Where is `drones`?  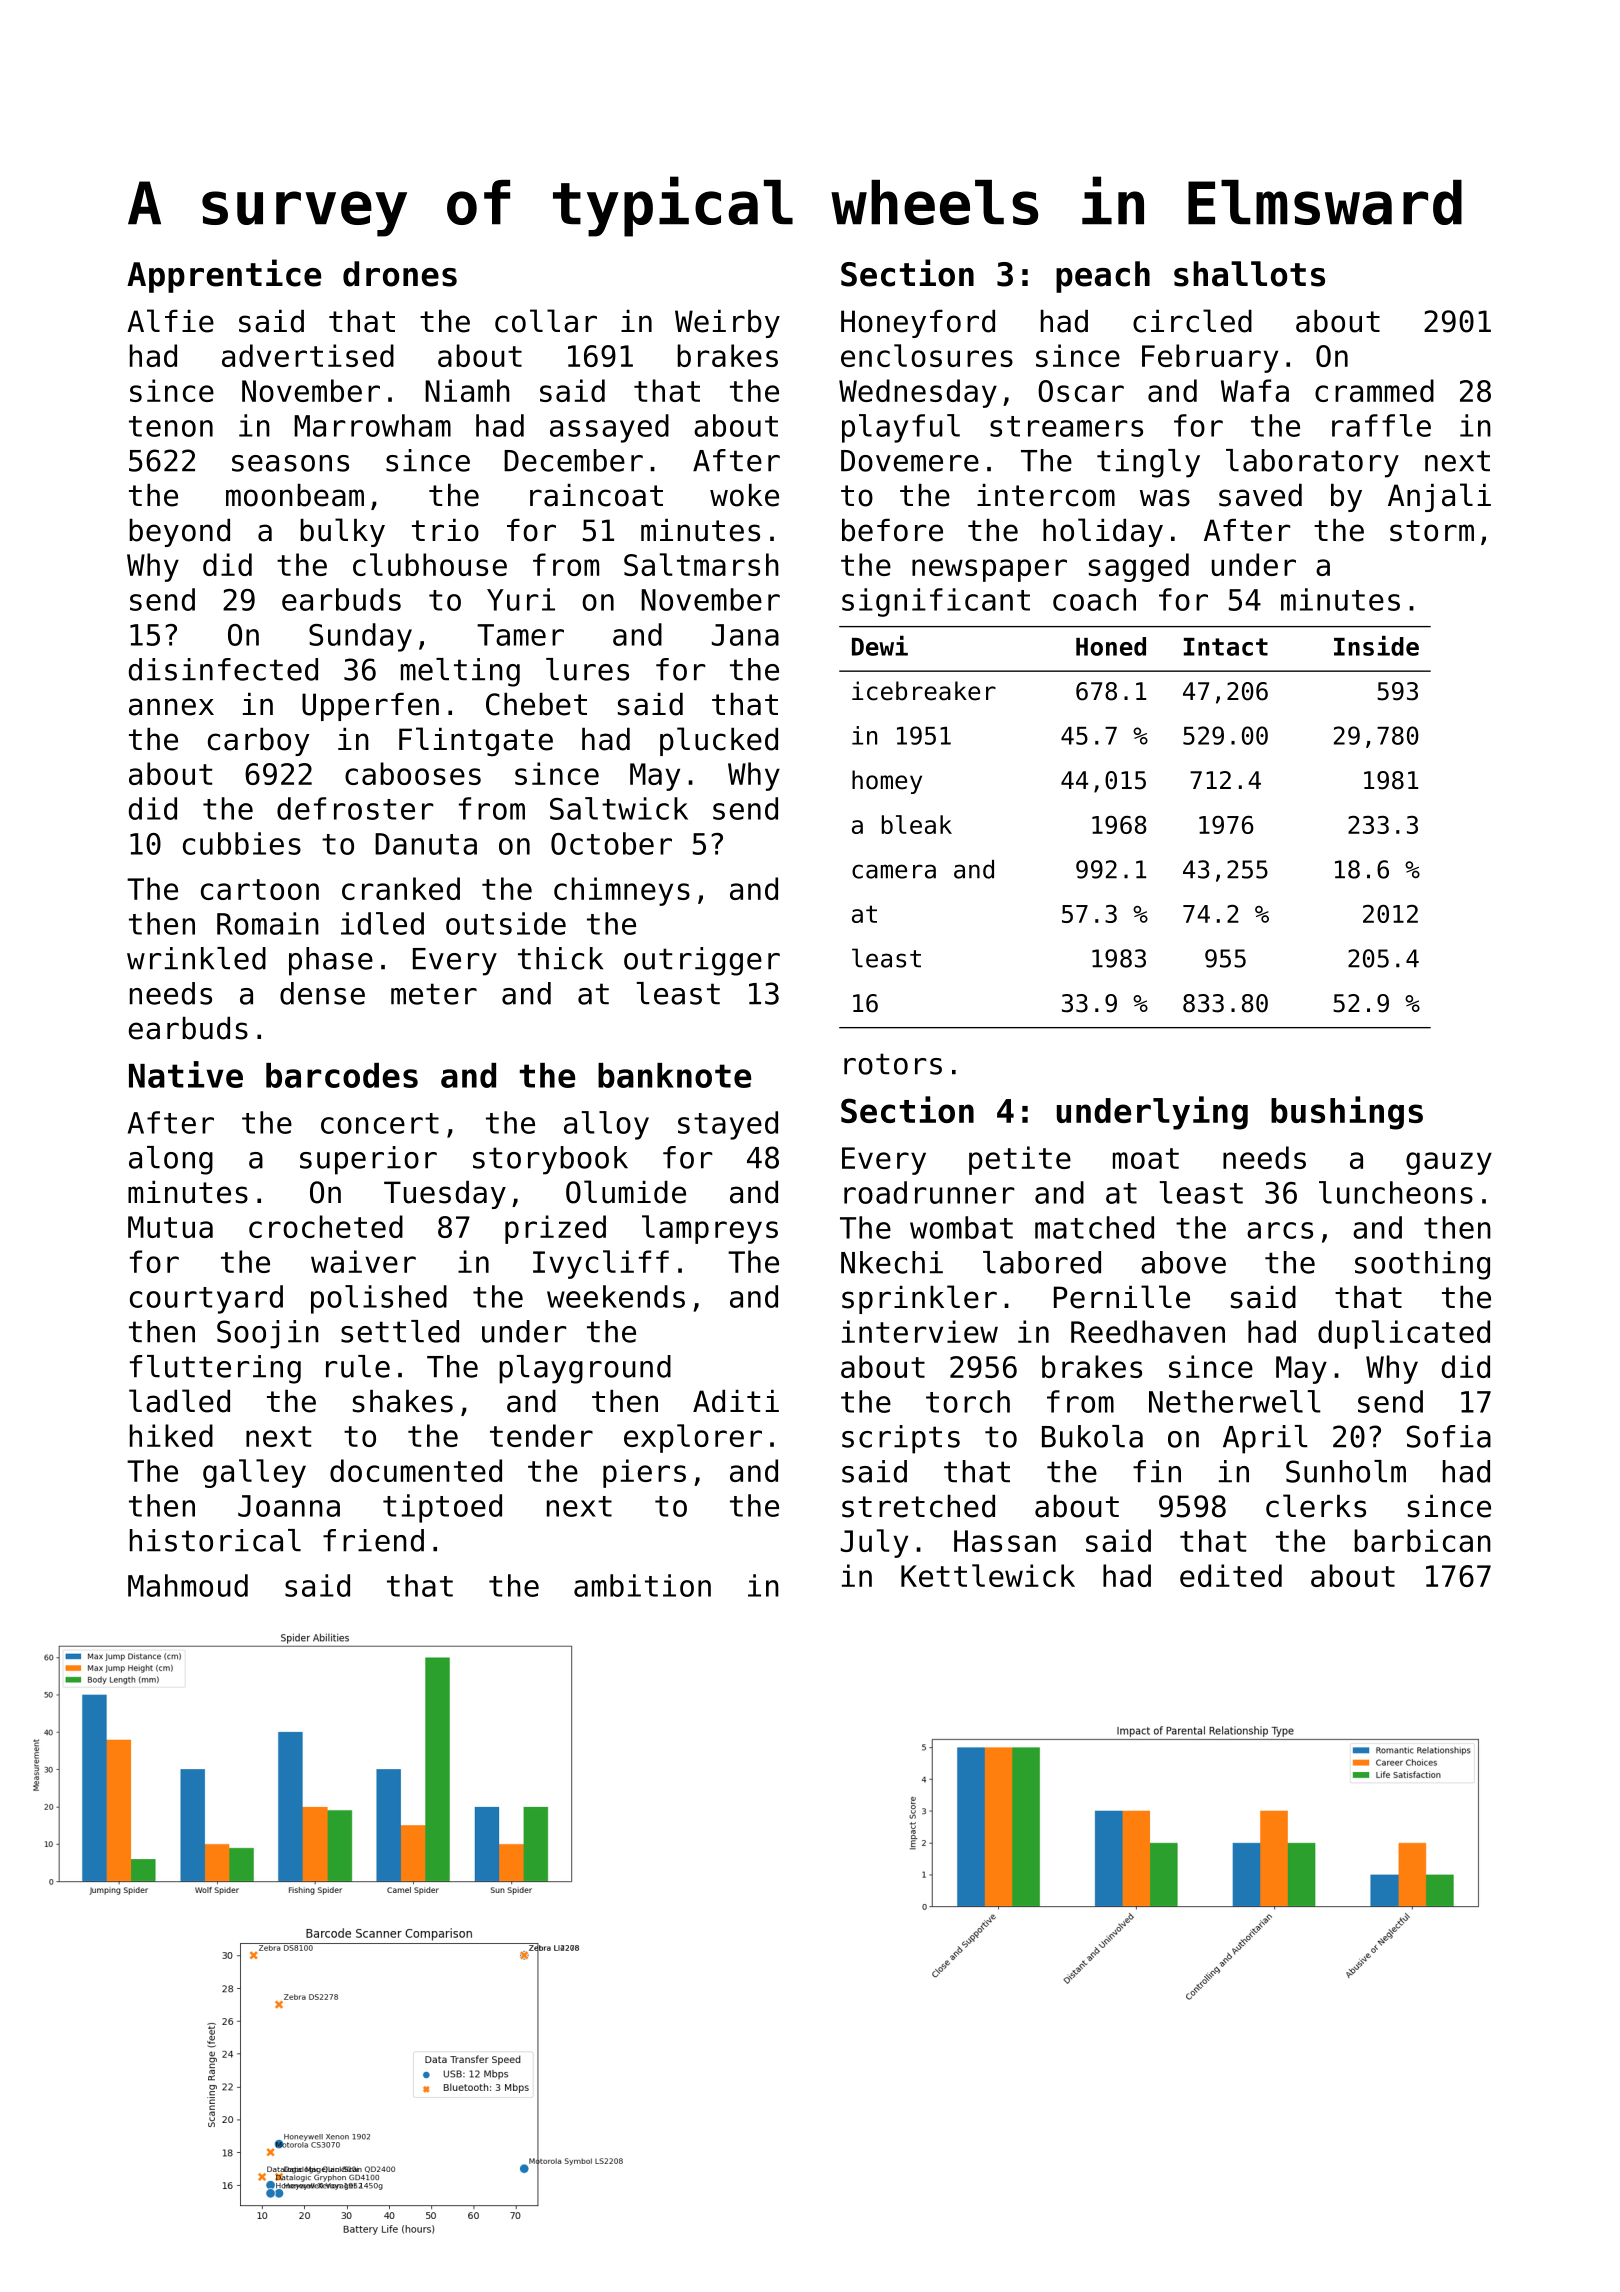 drones is located at coordinates (400, 274).
